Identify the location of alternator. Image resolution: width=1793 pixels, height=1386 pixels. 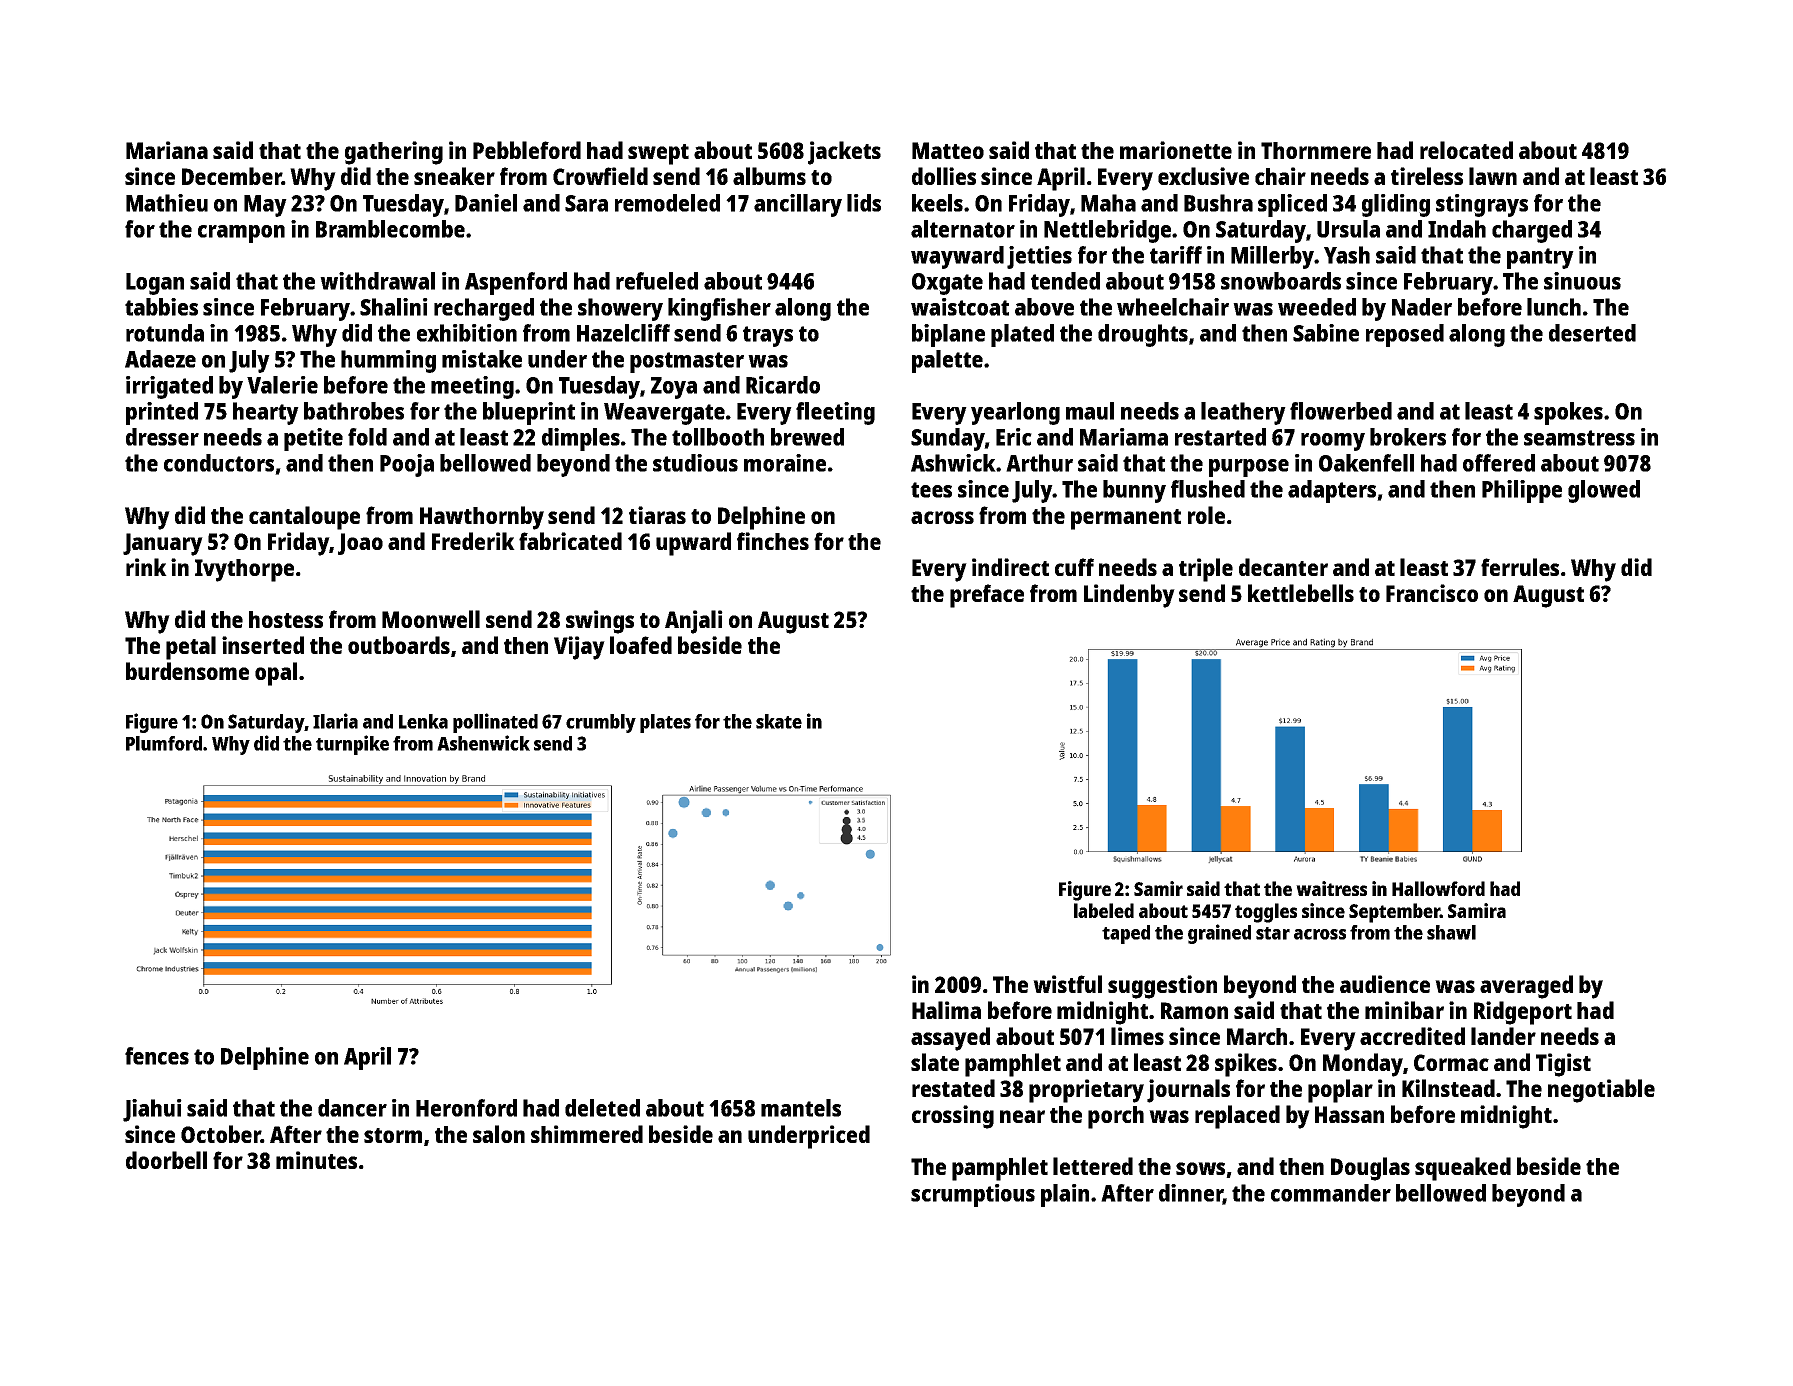
(963, 229).
